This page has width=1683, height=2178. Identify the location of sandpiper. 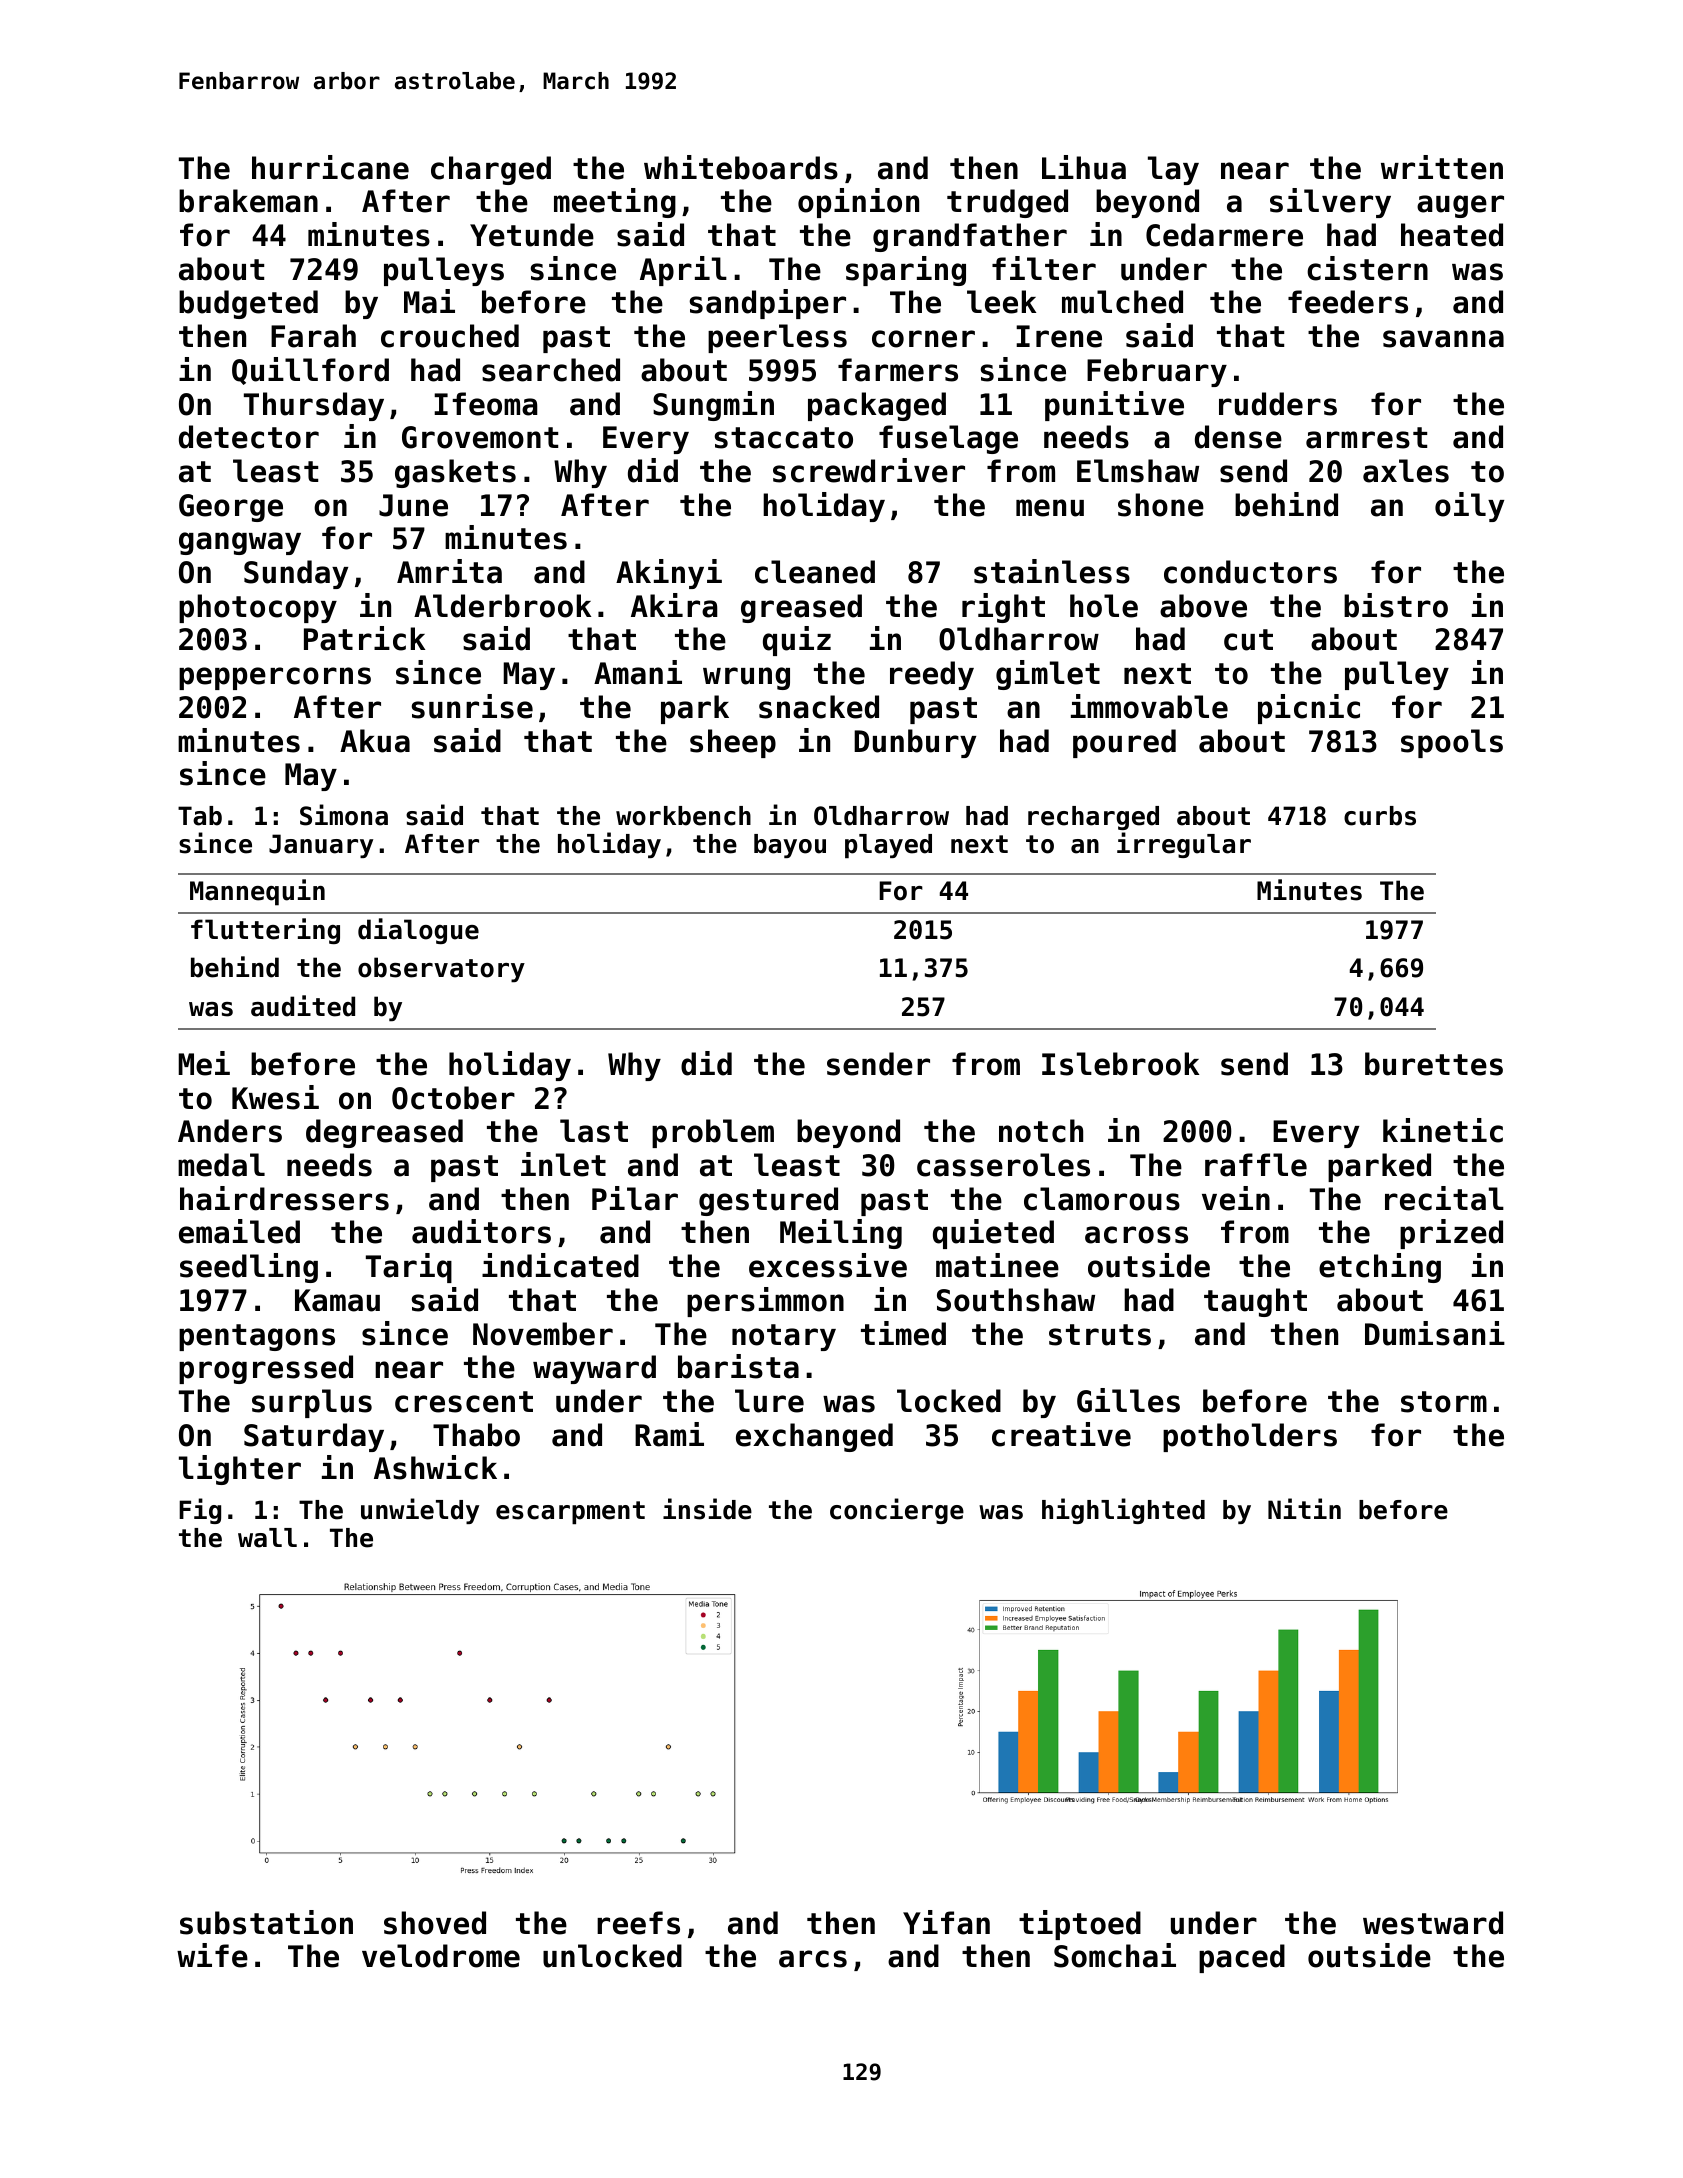
(768, 304).
